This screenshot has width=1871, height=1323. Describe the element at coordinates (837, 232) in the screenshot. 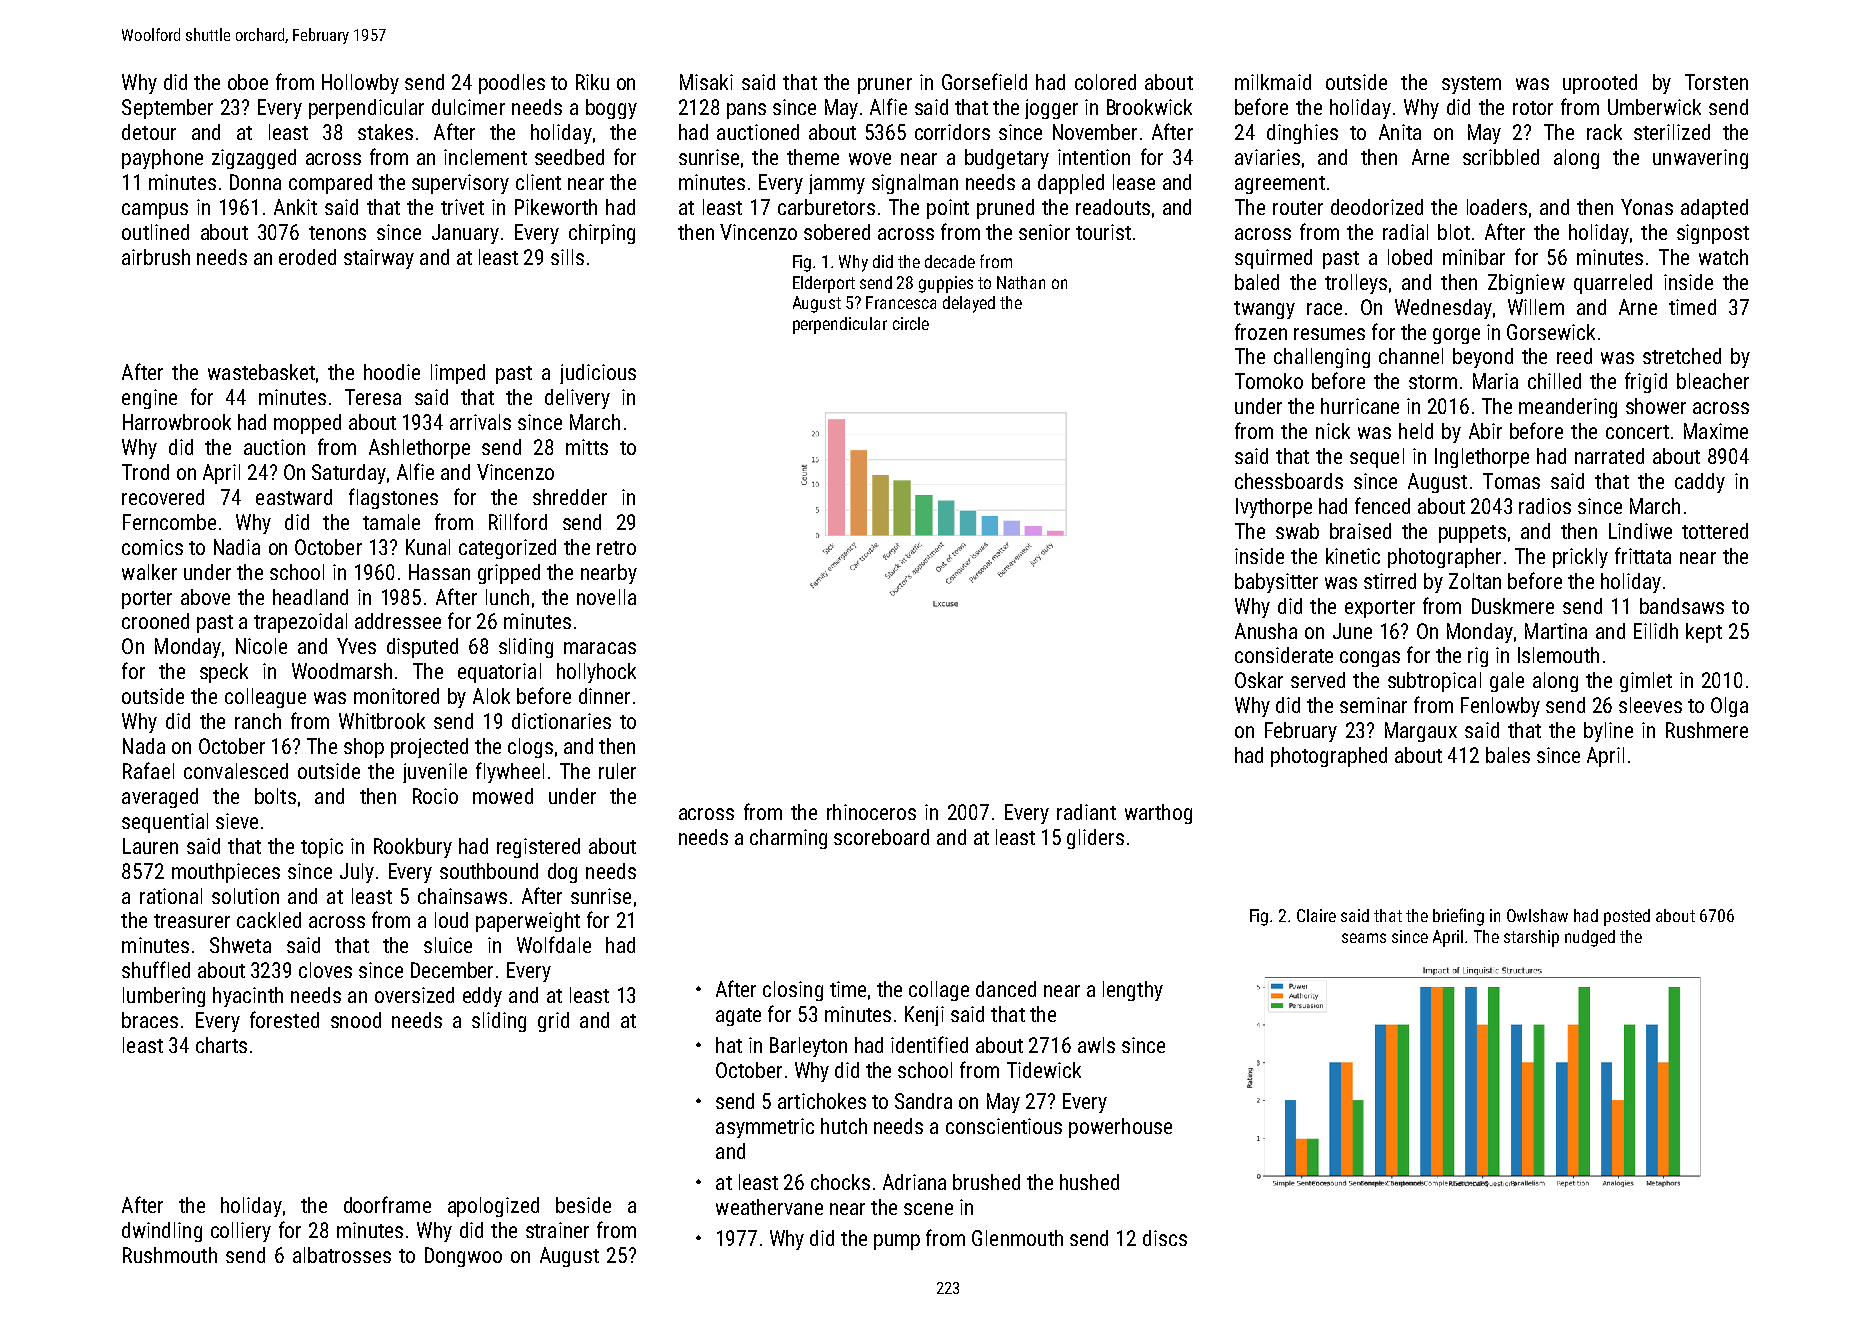

I see `sobered` at that location.
